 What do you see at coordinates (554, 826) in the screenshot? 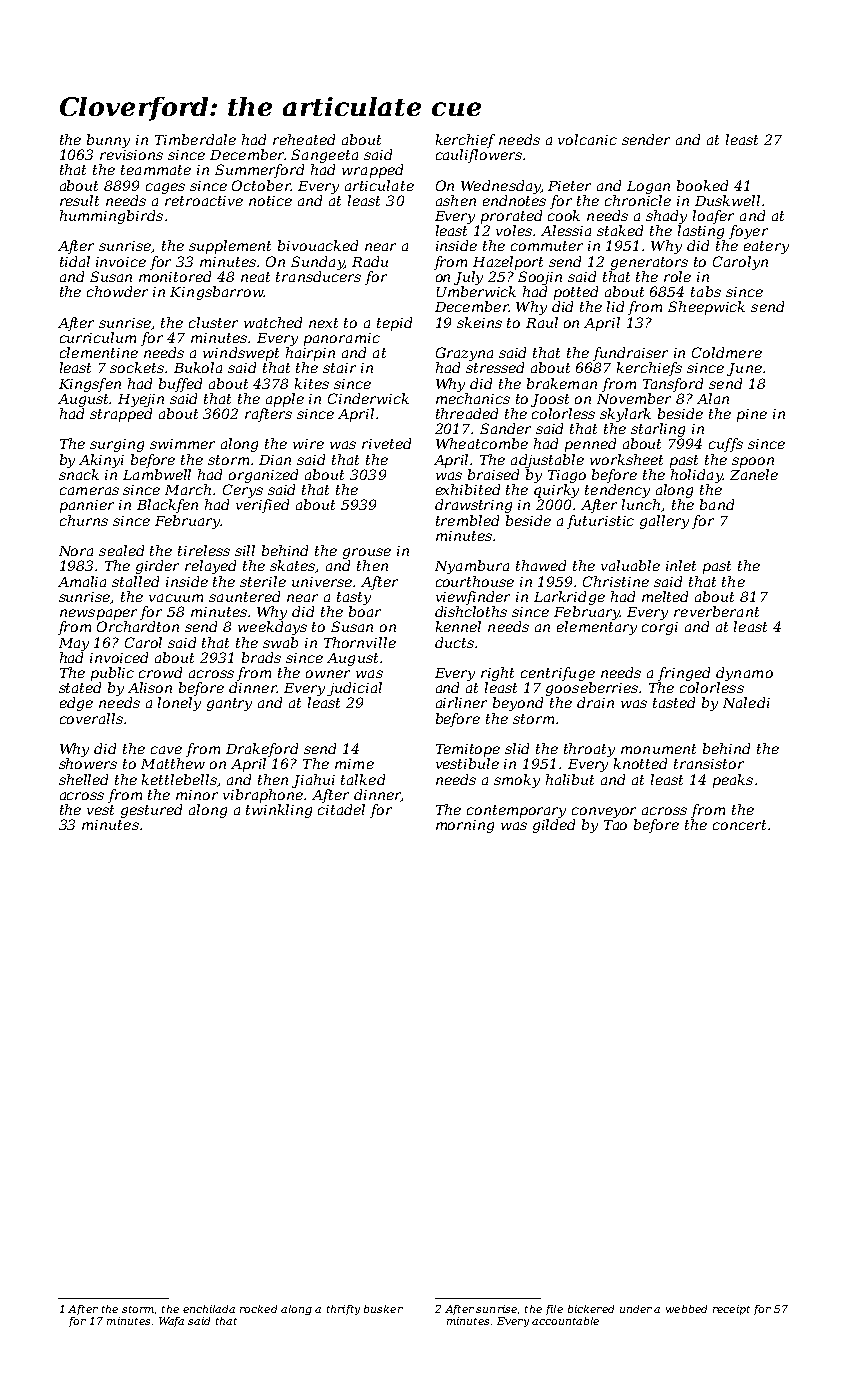
I see `gilded` at bounding box center [554, 826].
